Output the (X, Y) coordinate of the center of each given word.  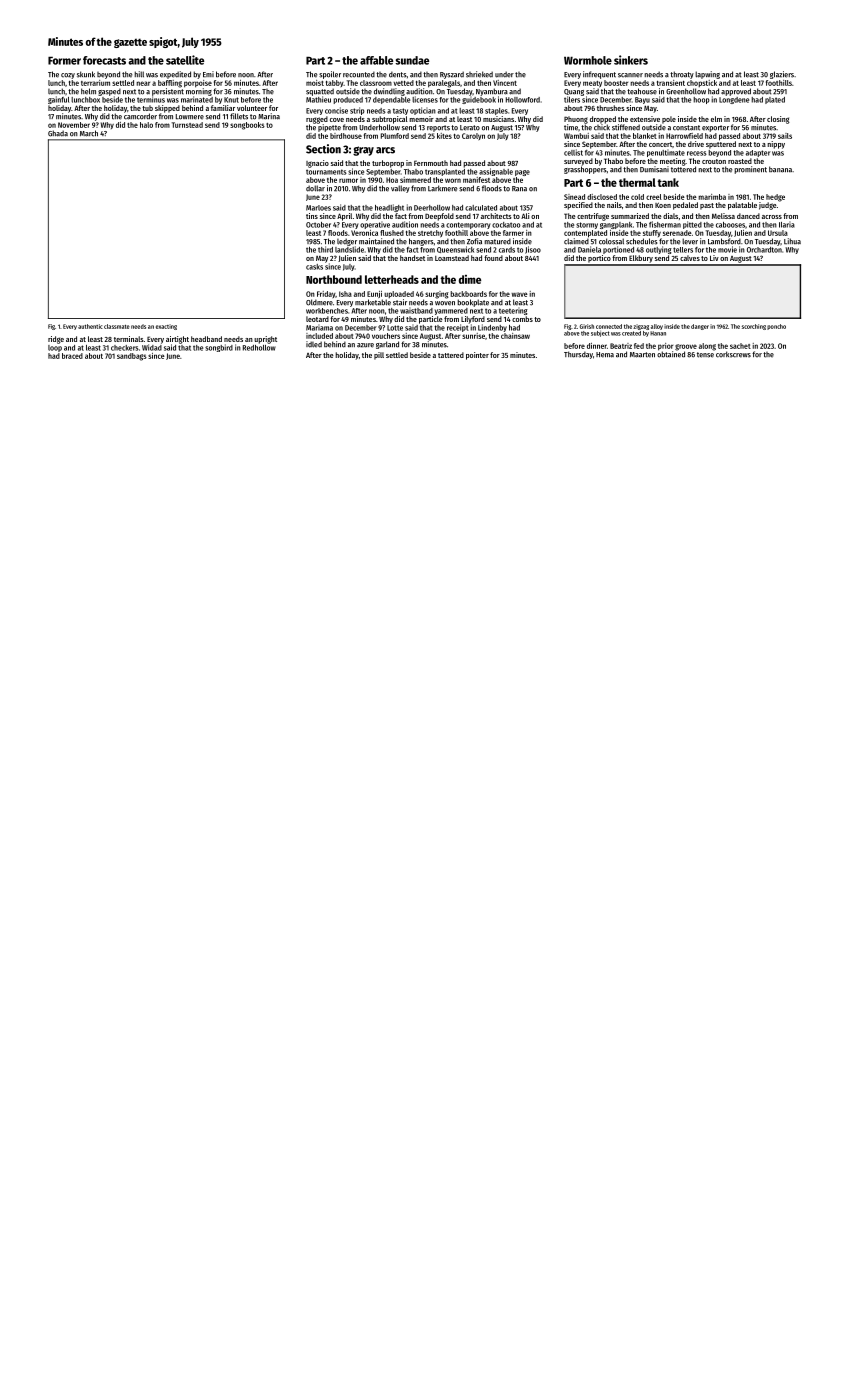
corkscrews (733, 354)
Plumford (395, 136)
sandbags (132, 357)
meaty (592, 84)
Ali (525, 216)
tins (312, 216)
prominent (750, 170)
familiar (223, 108)
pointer (477, 356)
